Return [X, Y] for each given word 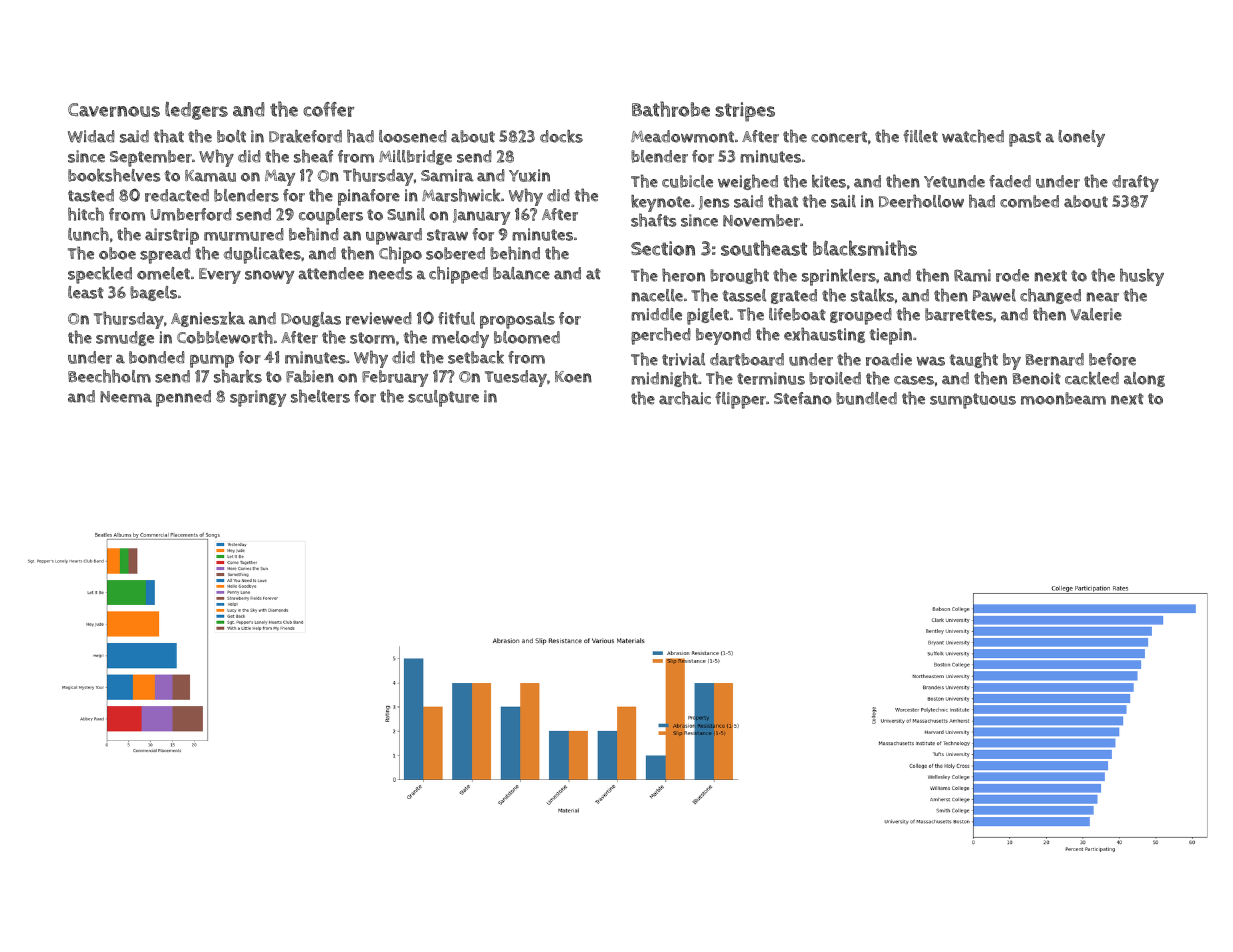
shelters [320, 396]
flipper [740, 400]
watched [973, 136]
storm [372, 338]
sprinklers [839, 277]
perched [661, 336]
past [1025, 139]
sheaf [313, 156]
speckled [100, 275]
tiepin [890, 336]
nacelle [657, 295]
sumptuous [973, 401]
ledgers [196, 111]
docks [561, 136]
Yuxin [529, 175]
